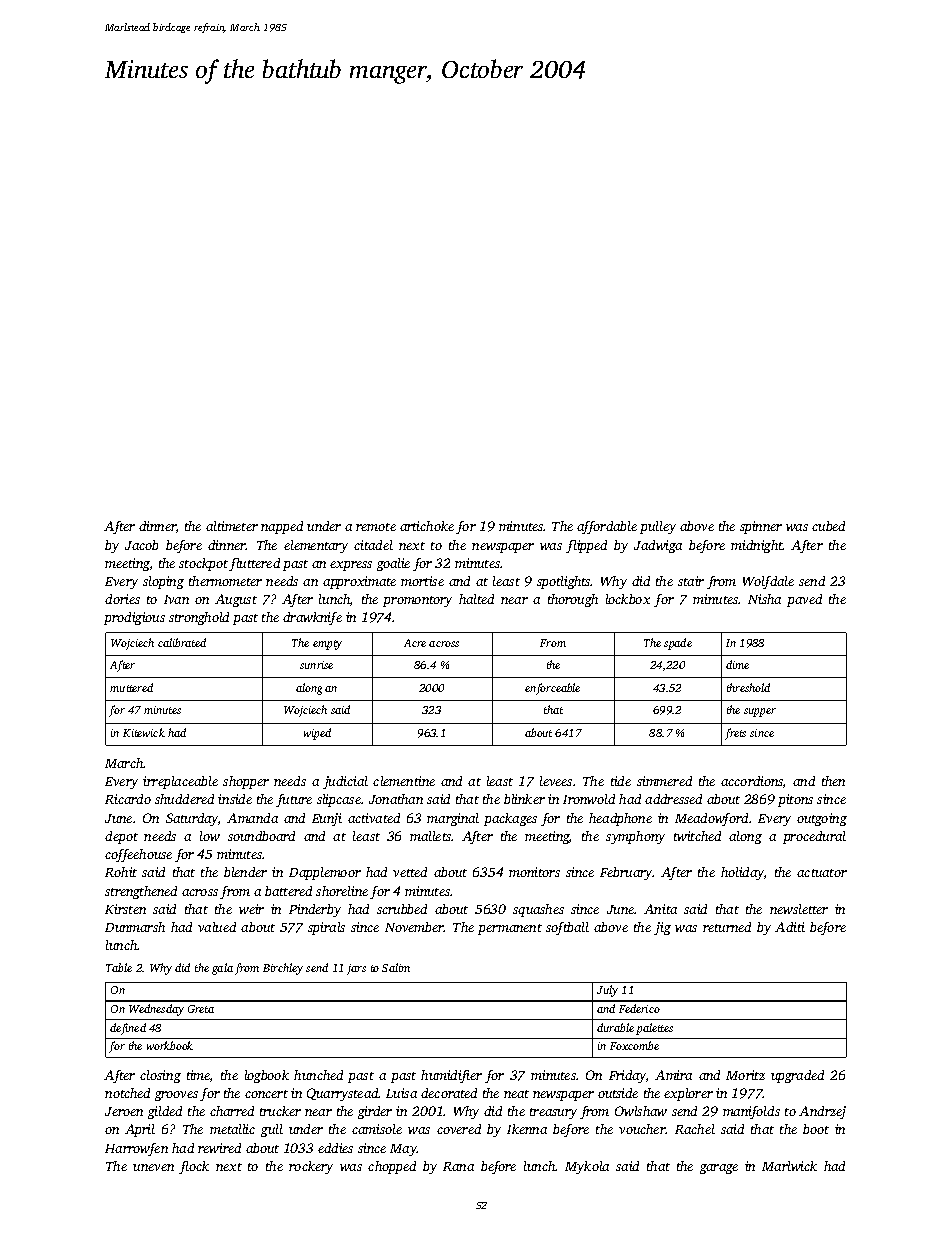 The height and width of the image is (1233, 952). Describe the element at coordinates (552, 689) in the image. I see `enforceable` at that location.
